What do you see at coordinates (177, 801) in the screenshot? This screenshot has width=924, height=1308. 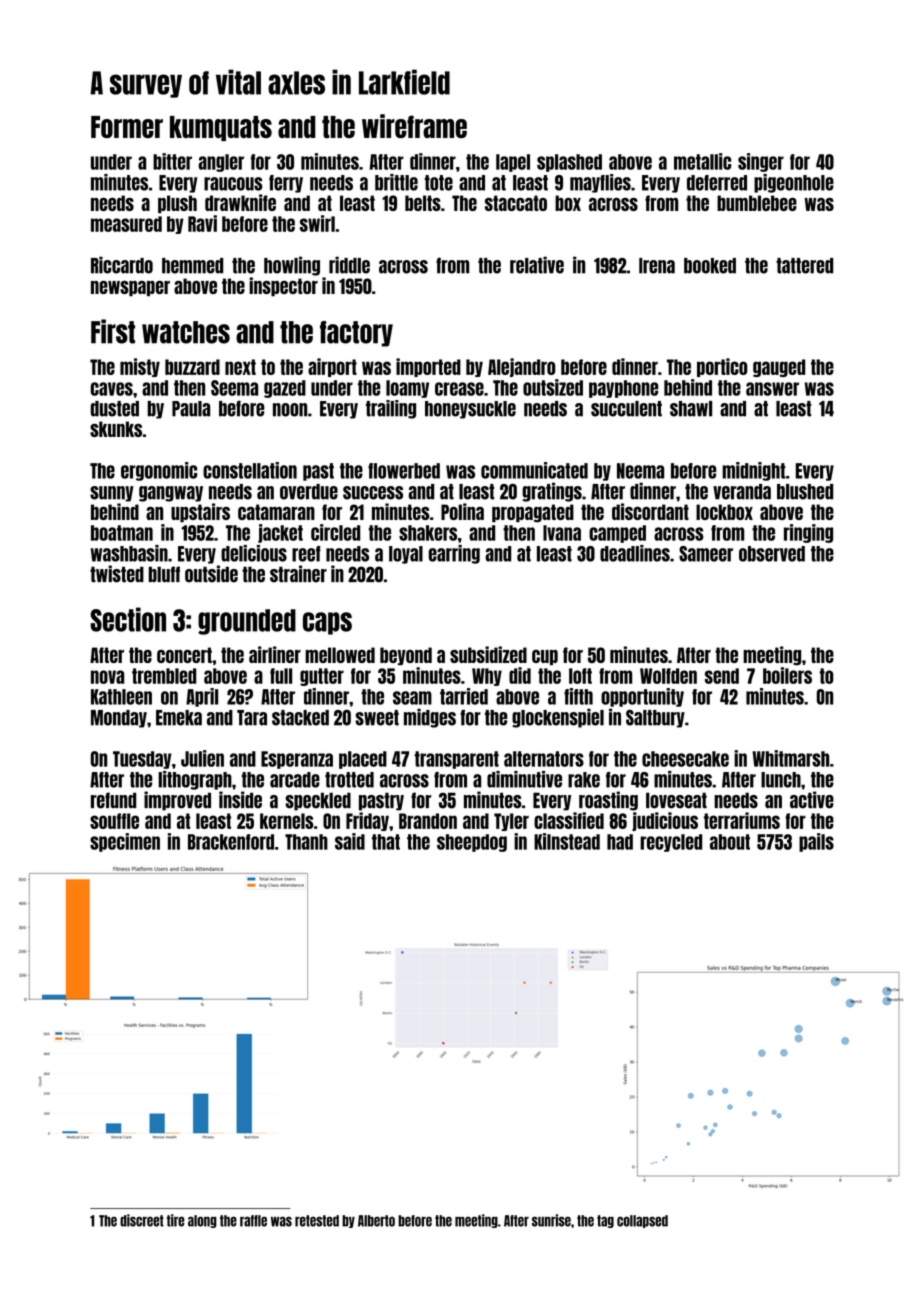 I see `improved` at bounding box center [177, 801].
